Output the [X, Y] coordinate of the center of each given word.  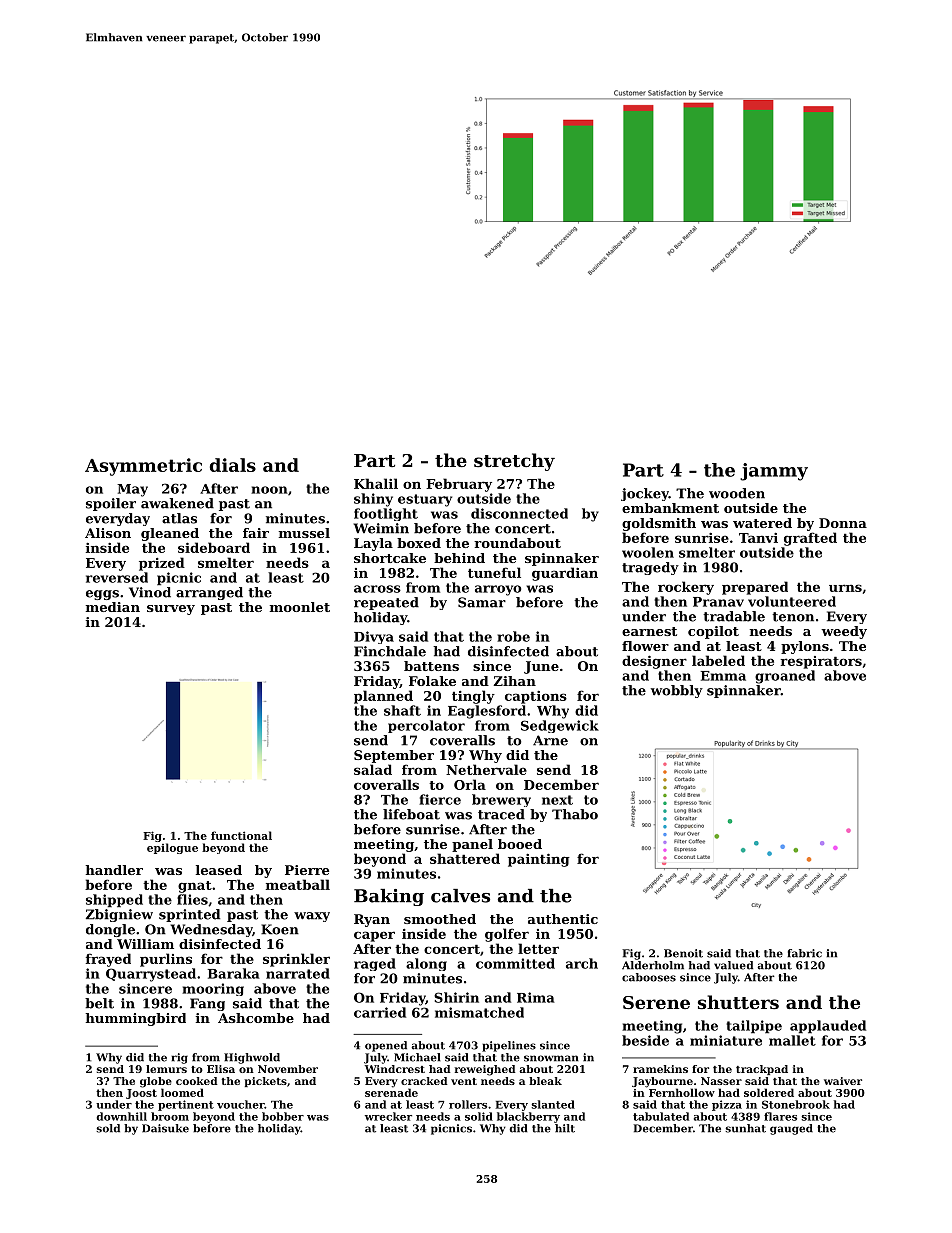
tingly [473, 697]
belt [99, 1003]
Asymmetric [143, 467]
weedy [844, 632]
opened [386, 1046]
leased [219, 870]
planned [383, 697]
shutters [738, 1002]
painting [539, 860]
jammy [774, 472]
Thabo [575, 814]
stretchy [514, 462]
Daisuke [165, 1128]
